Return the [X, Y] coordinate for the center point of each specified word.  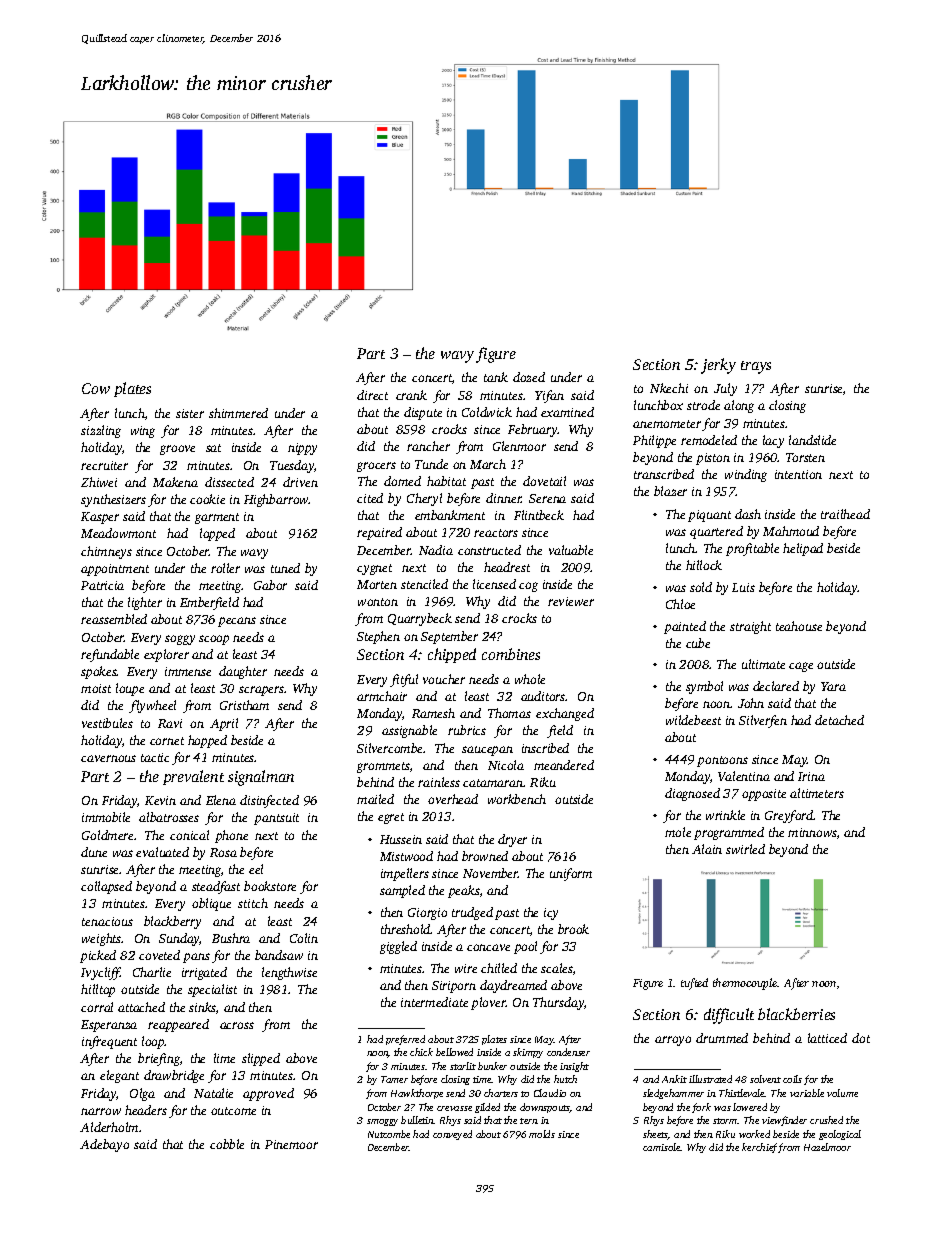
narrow [101, 1111]
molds [542, 1134]
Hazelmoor [827, 1147]
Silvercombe [389, 748]
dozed [529, 377]
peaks [464, 891]
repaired [379, 533]
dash [748, 514]
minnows [812, 832]
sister [190, 413]
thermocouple [745, 984]
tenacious [107, 921]
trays [756, 367]
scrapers [261, 691]
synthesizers [113, 500]
